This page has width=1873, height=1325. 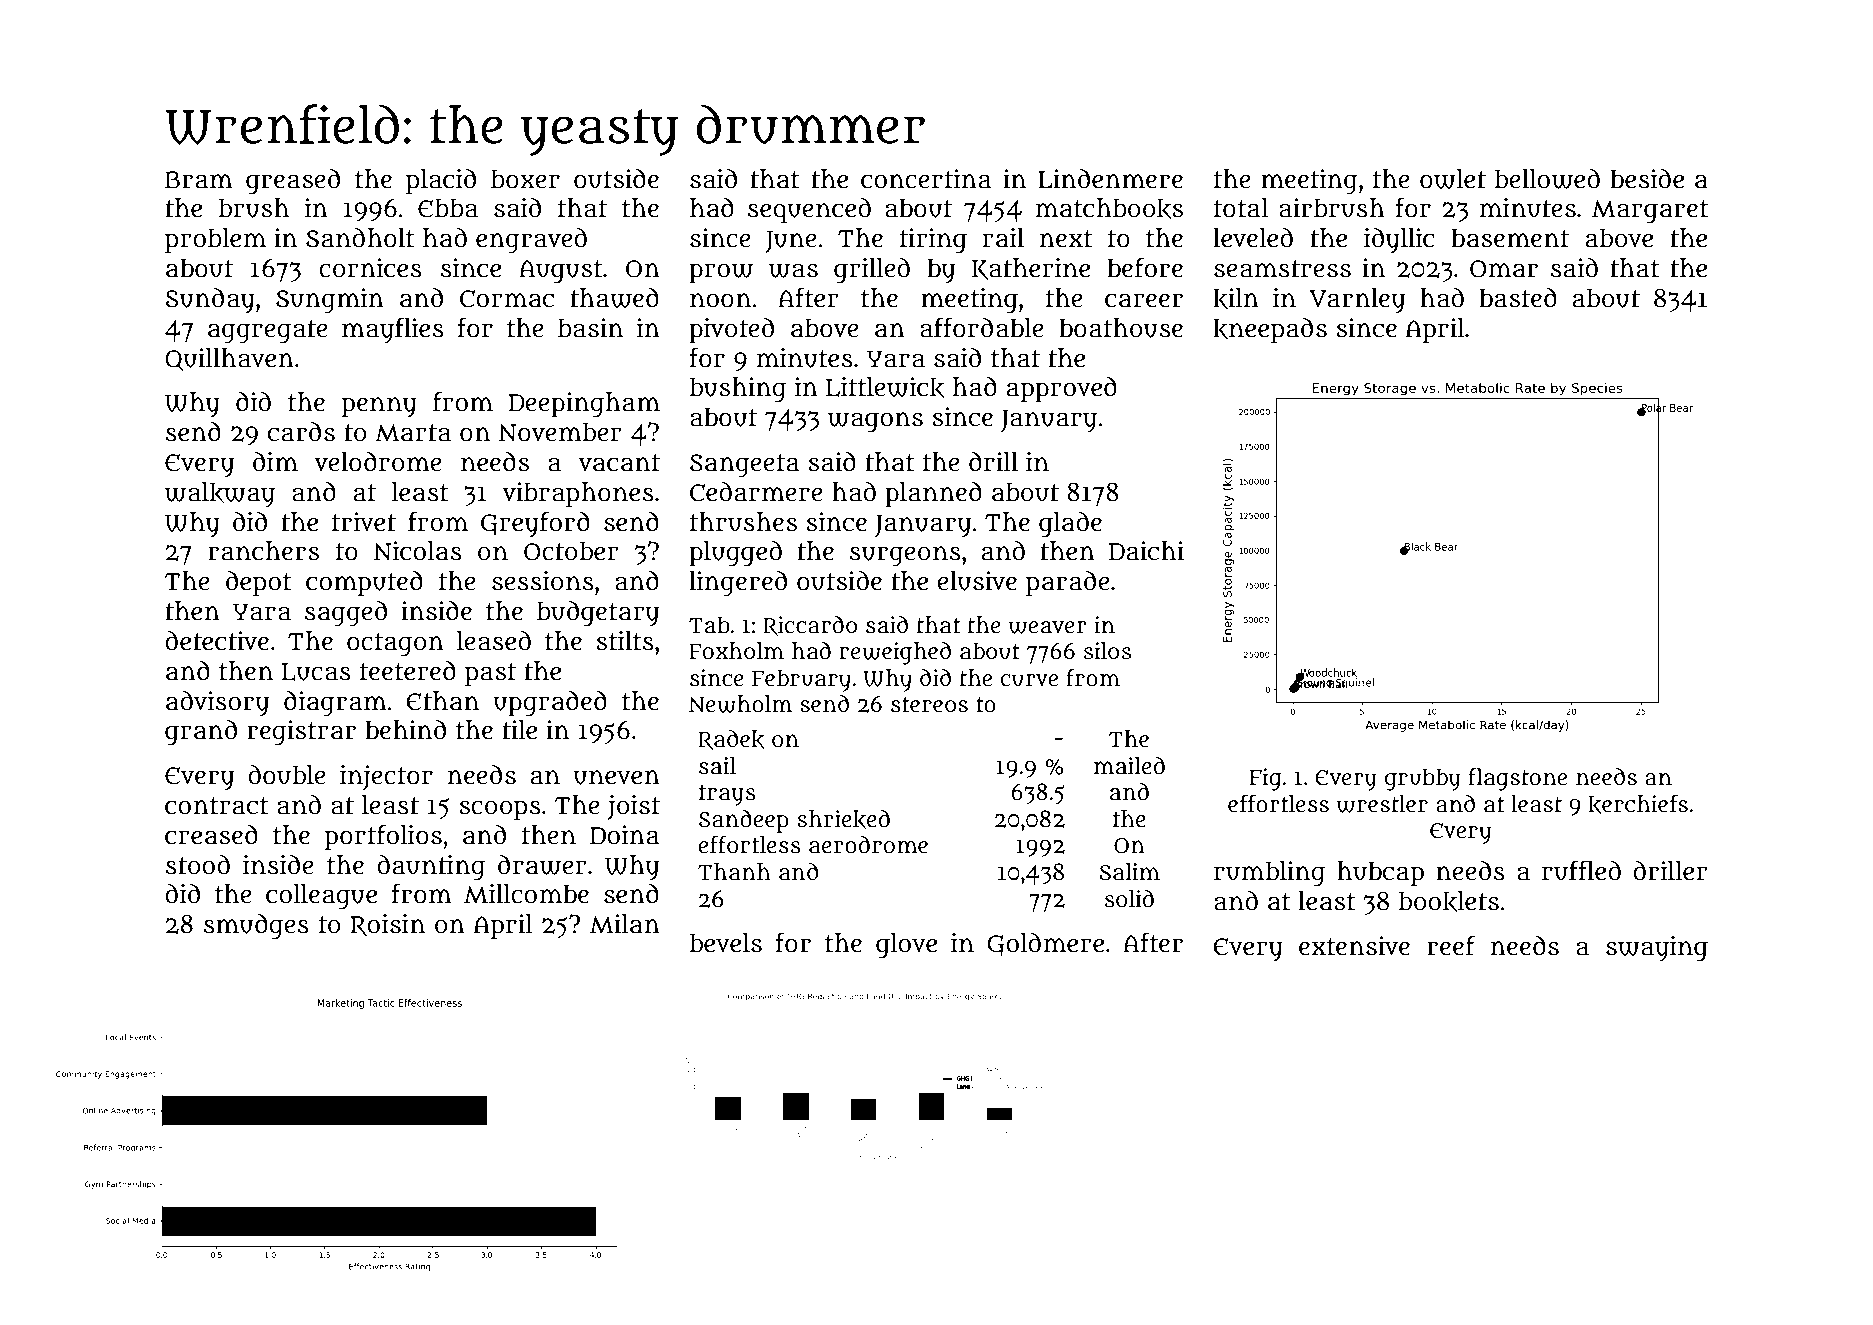 I want to click on Omar, so click(x=1504, y=269).
